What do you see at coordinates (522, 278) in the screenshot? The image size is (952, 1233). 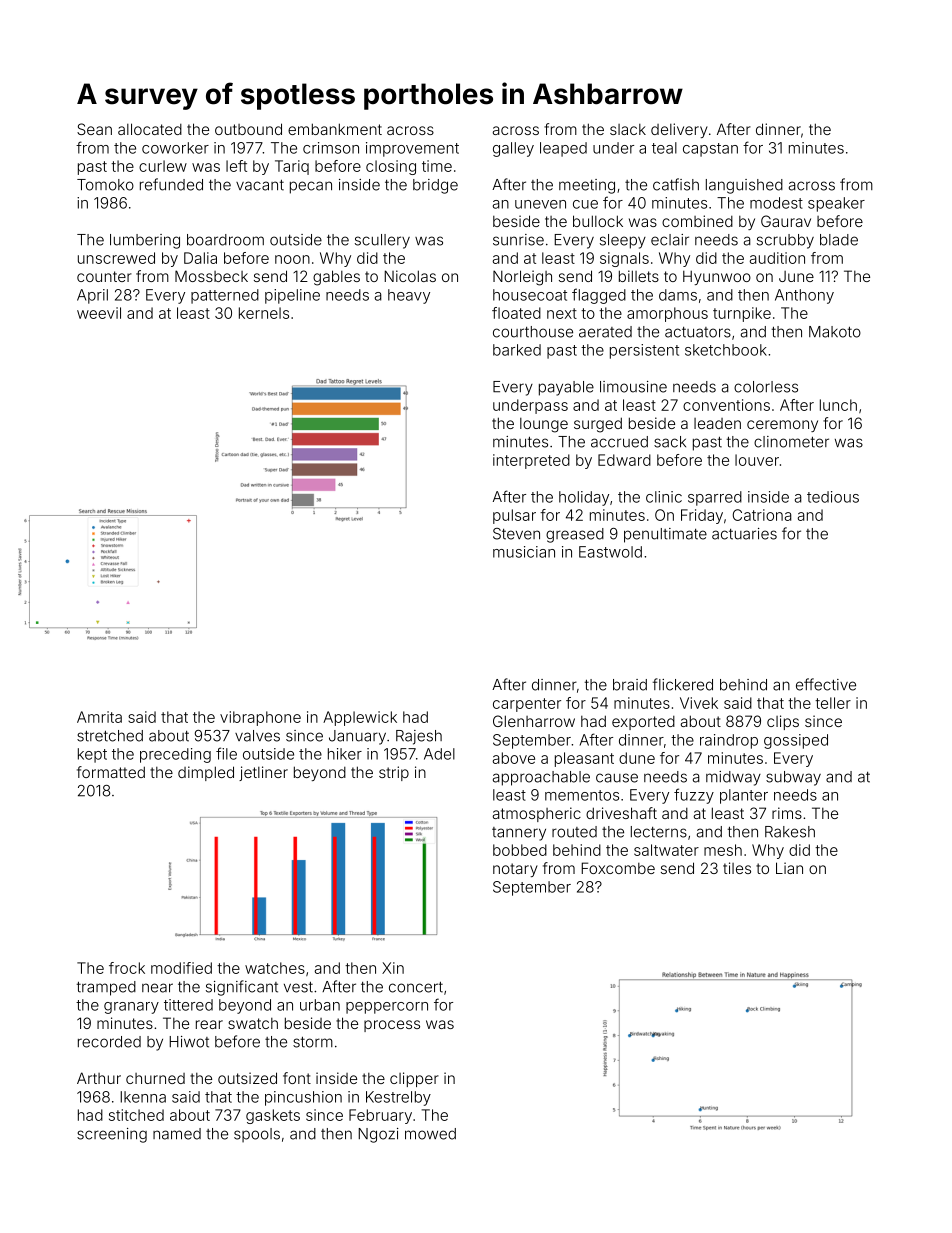 I see `Norleigh` at bounding box center [522, 278].
